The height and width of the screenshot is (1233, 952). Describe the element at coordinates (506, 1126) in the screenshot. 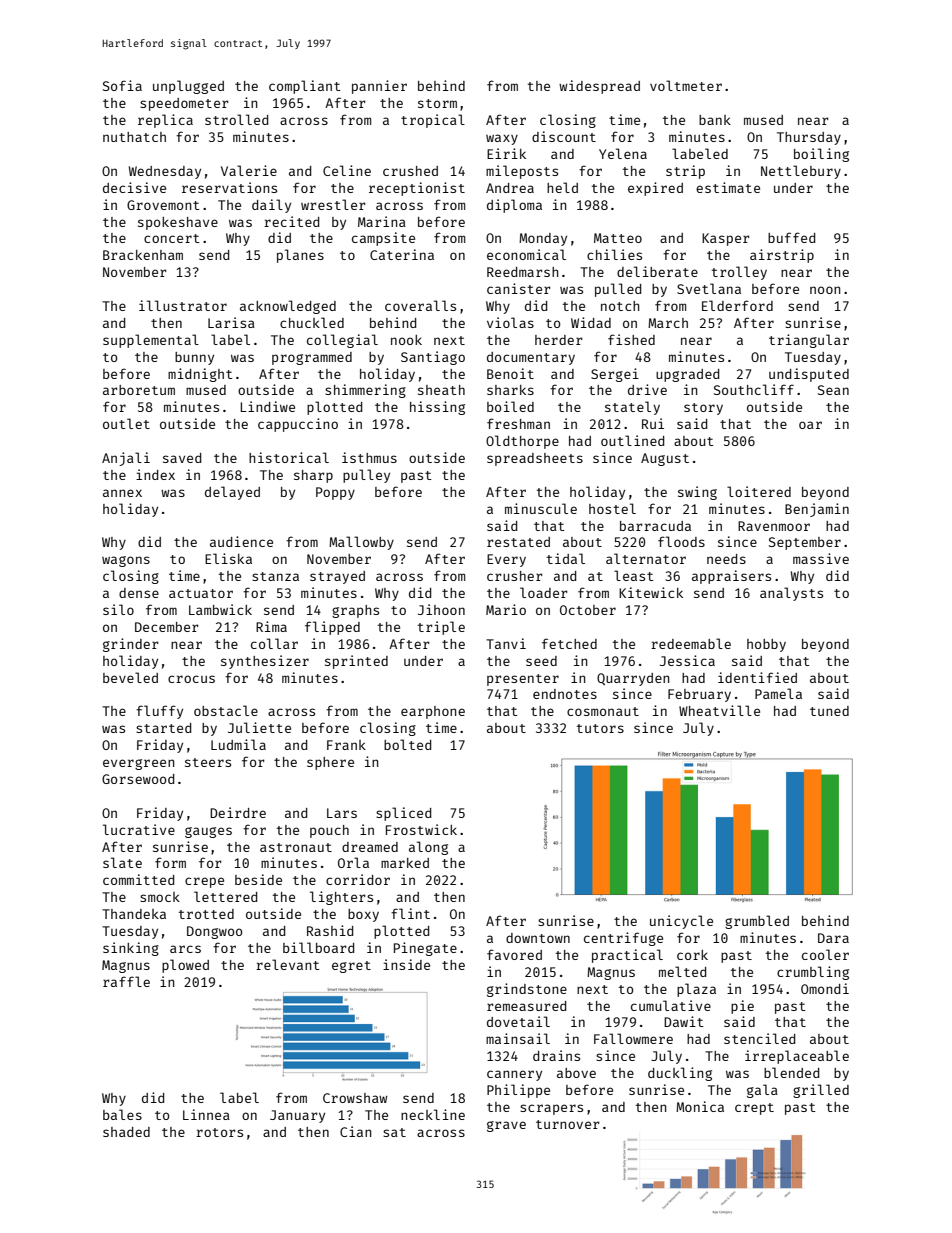

I see `grave` at that location.
